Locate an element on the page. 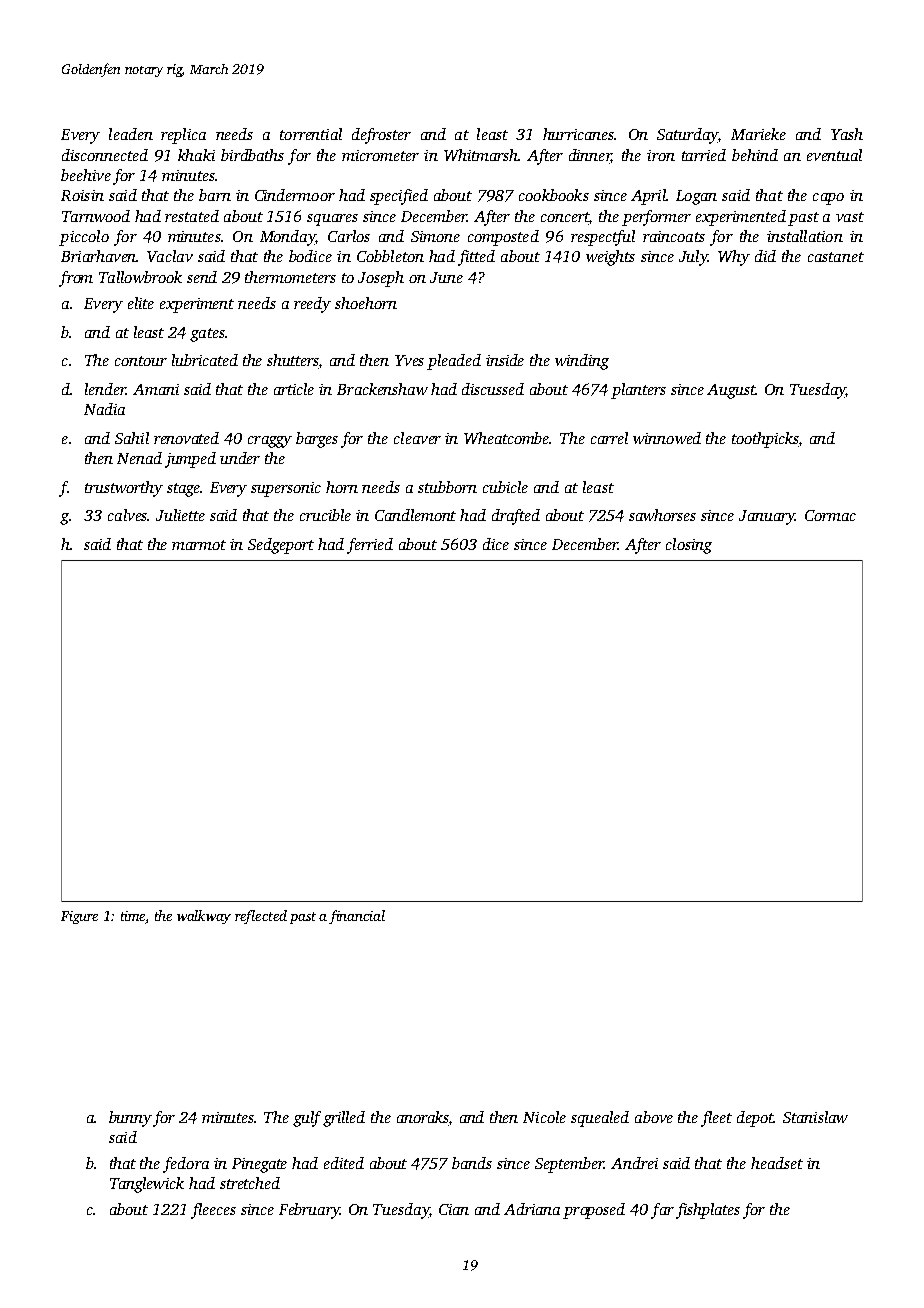 The height and width of the document is (1308, 924). disconnected is located at coordinates (105, 155).
